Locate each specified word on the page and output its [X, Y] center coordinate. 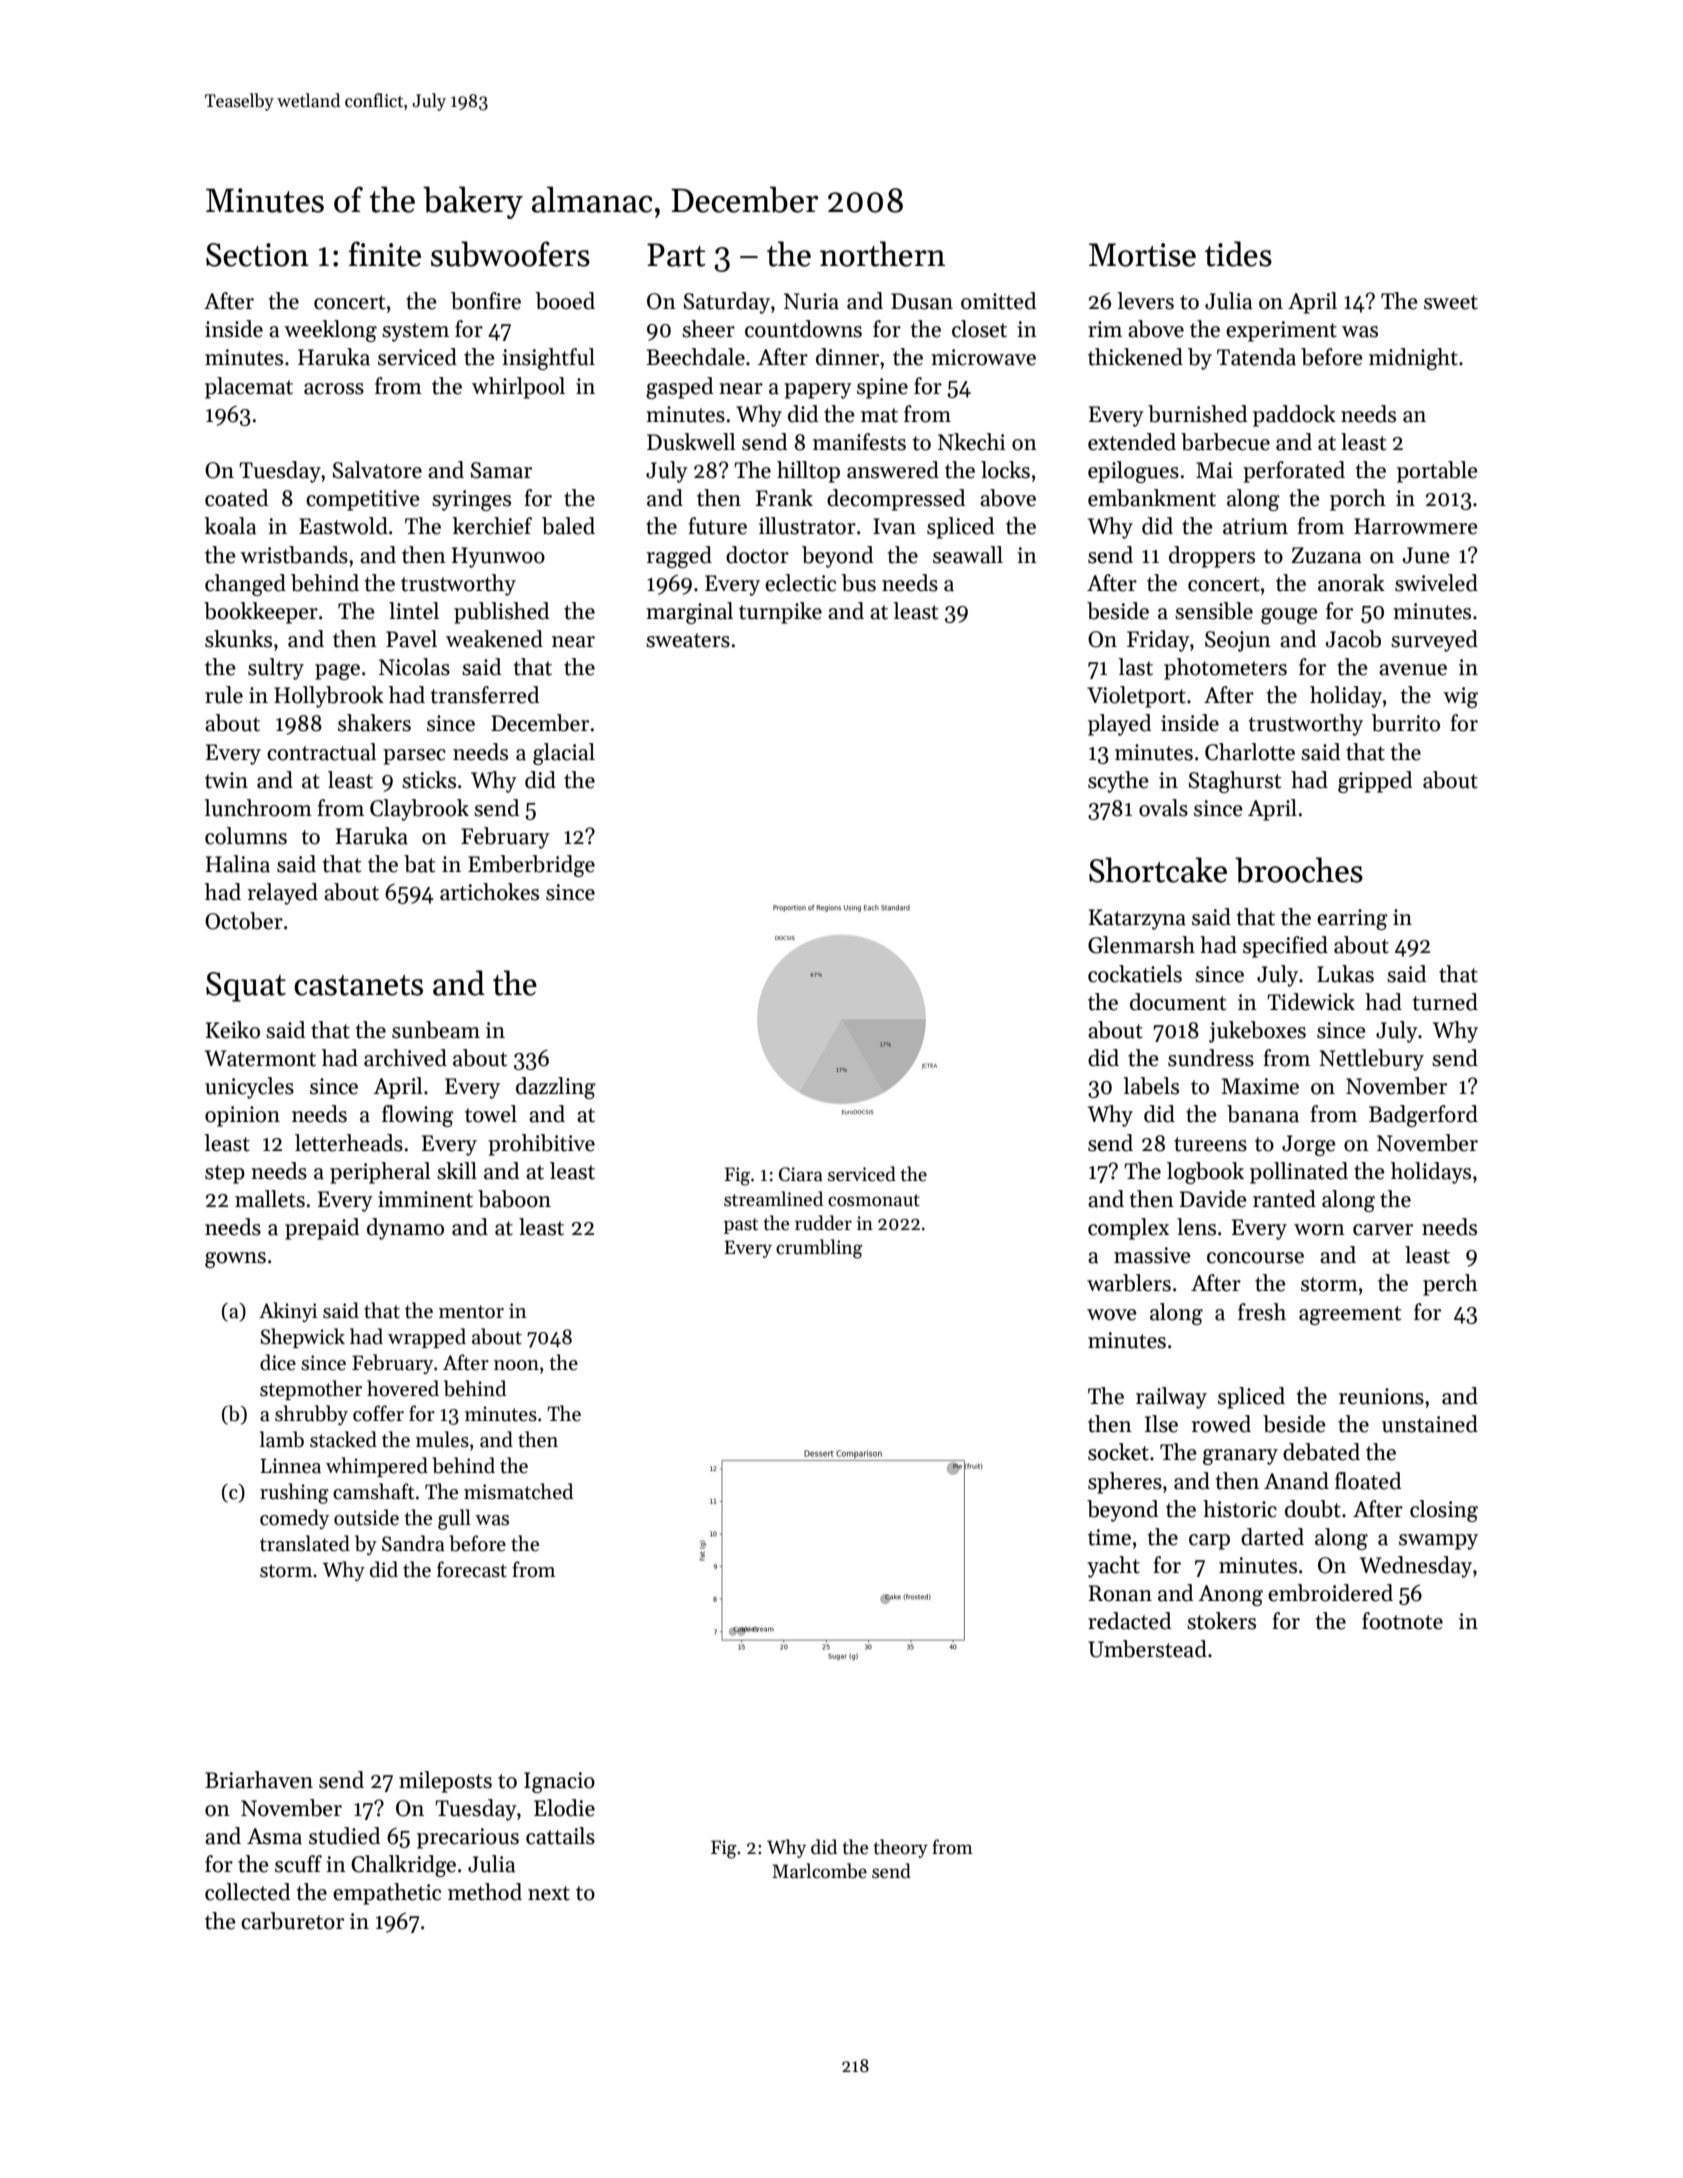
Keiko [233, 1030]
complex [1128, 1229]
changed [245, 585]
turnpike [780, 613]
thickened [1135, 357]
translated [305, 1543]
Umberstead [1147, 1649]
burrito [1405, 723]
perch [1450, 1285]
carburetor [292, 1921]
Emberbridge [531, 866]
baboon [514, 1199]
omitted [998, 301]
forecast [472, 1569]
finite [385, 254]
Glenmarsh [1141, 945]
